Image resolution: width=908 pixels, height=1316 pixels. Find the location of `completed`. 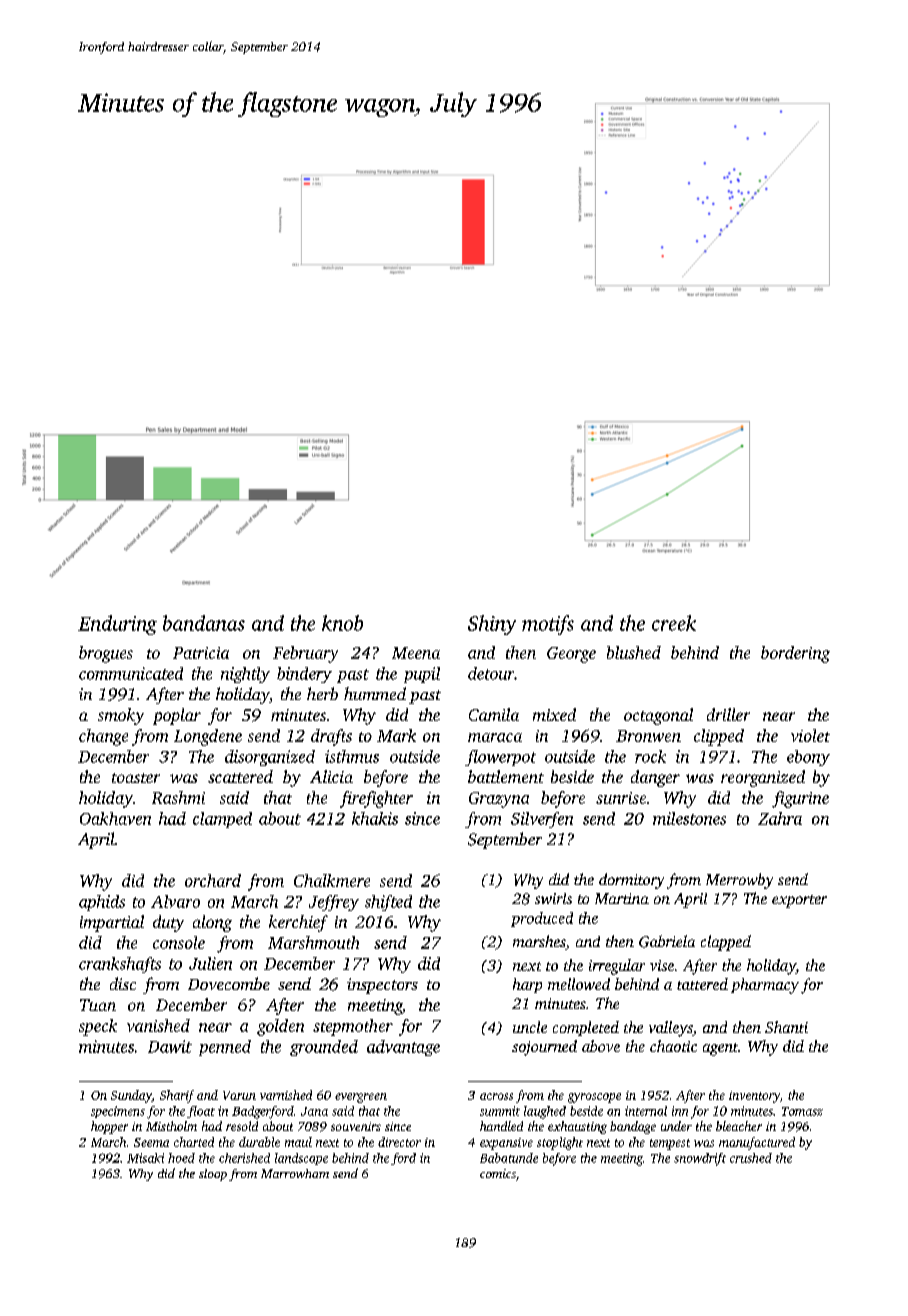

completed is located at coordinates (586, 1028).
